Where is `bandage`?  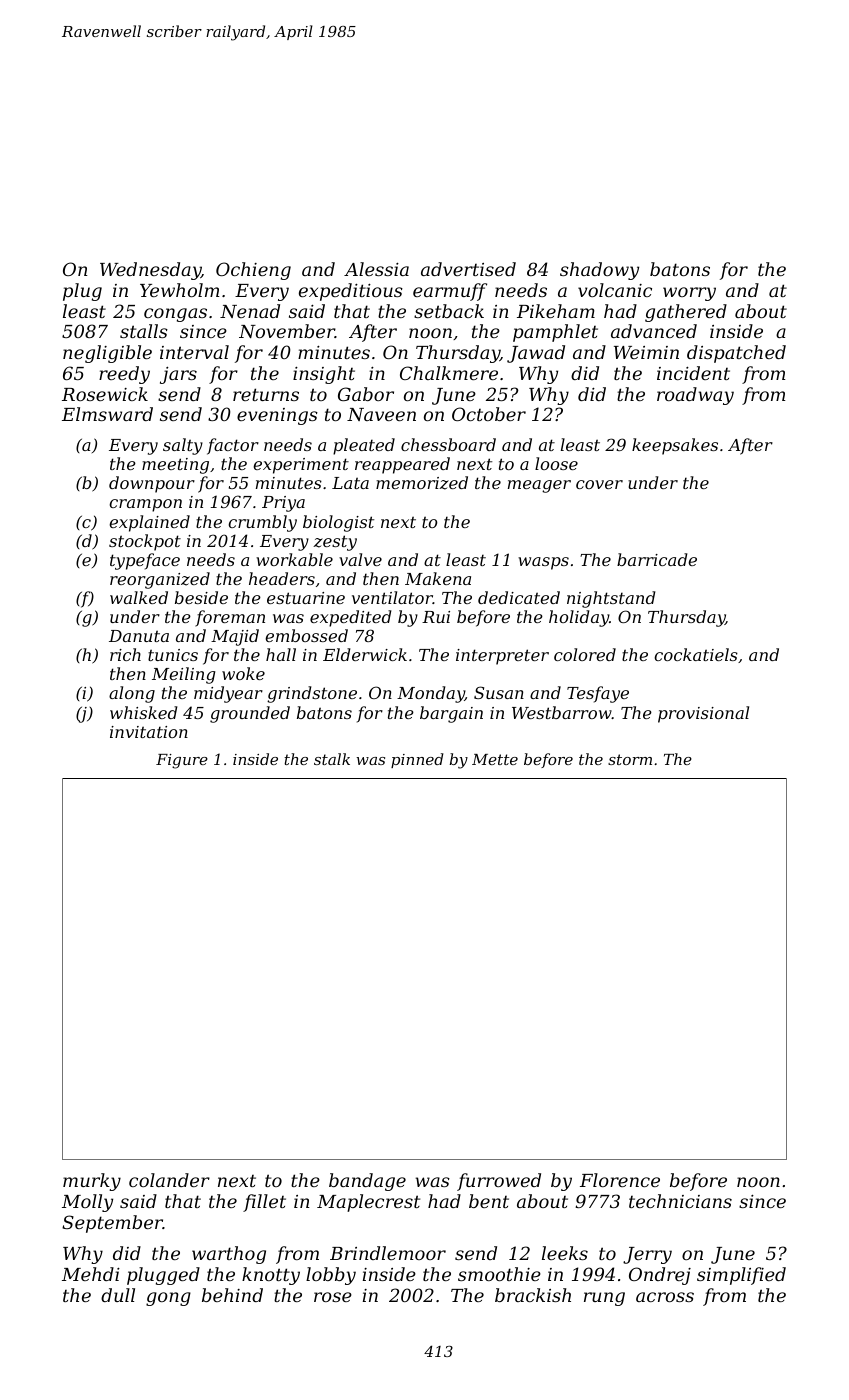
bandage is located at coordinates (367, 1182).
